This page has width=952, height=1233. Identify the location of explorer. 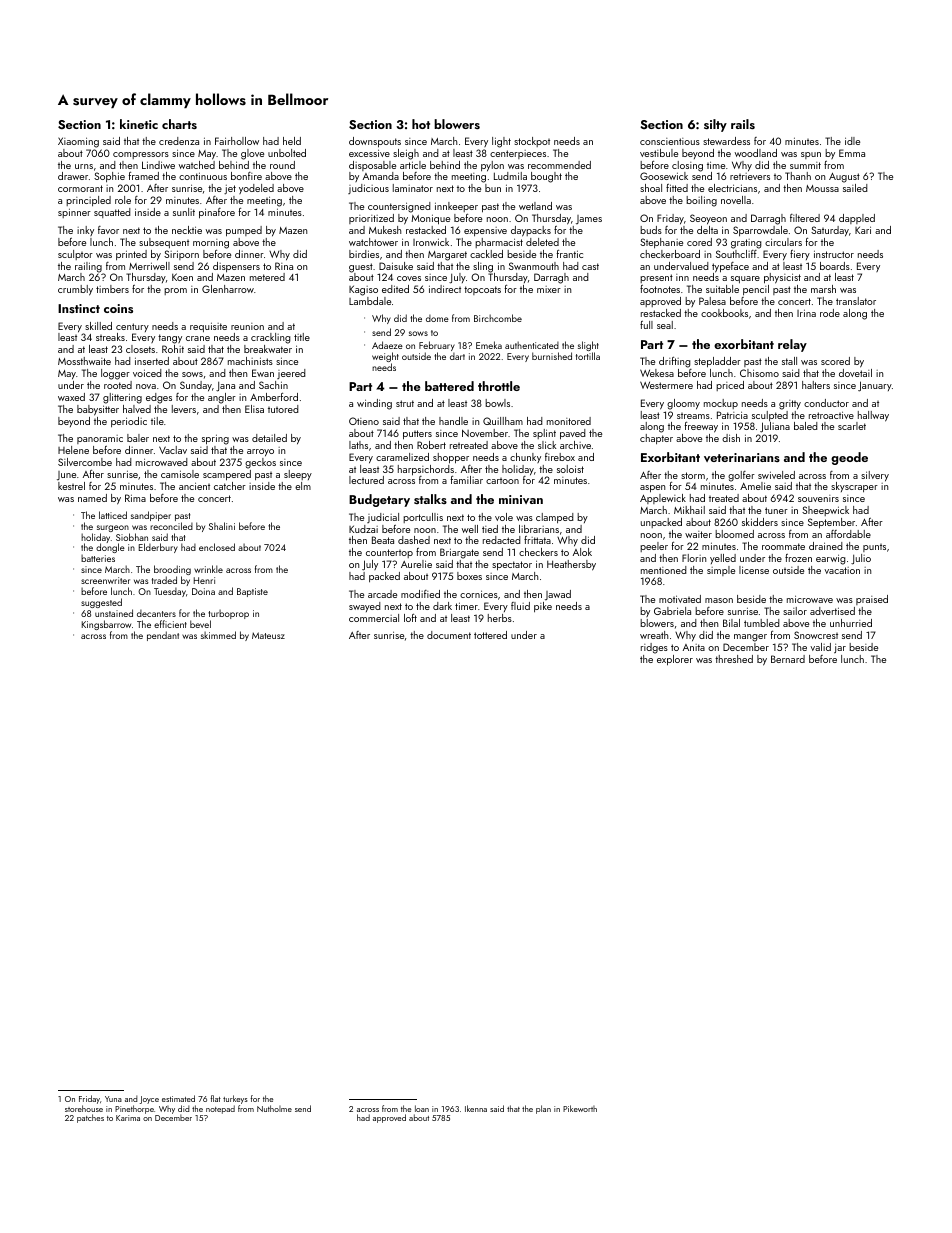
(675, 660).
